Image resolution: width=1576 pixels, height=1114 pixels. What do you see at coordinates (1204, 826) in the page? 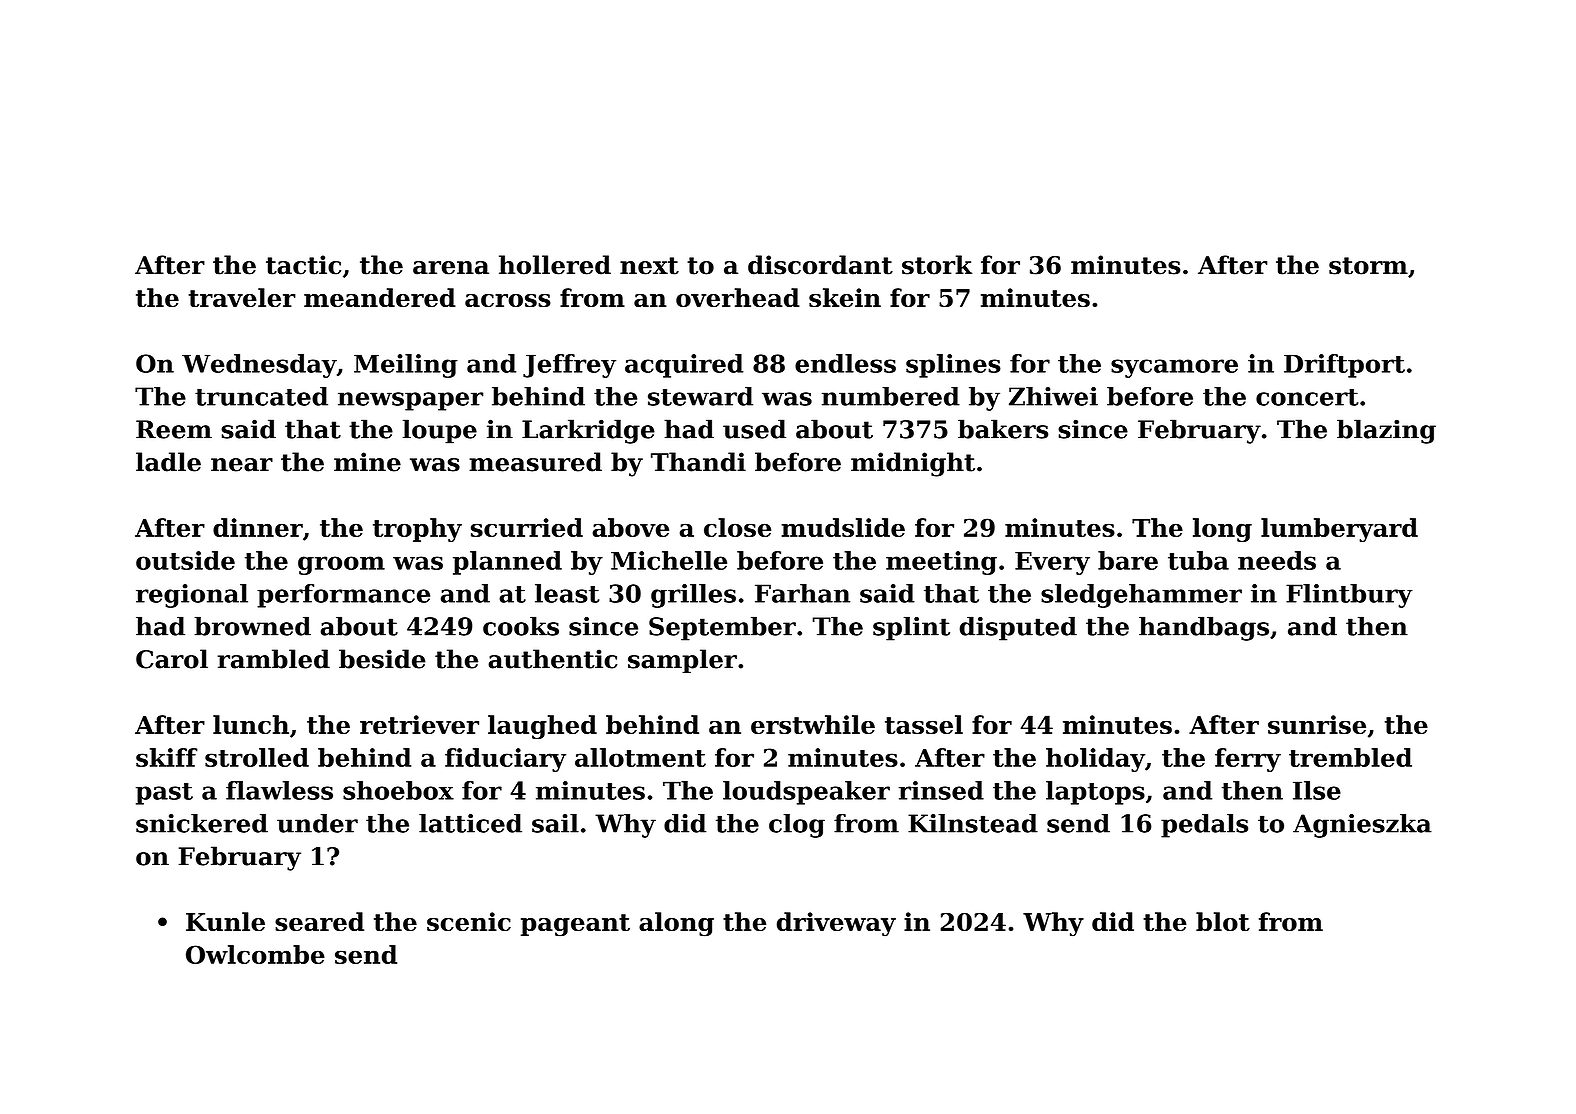
I see `pedals` at bounding box center [1204, 826].
